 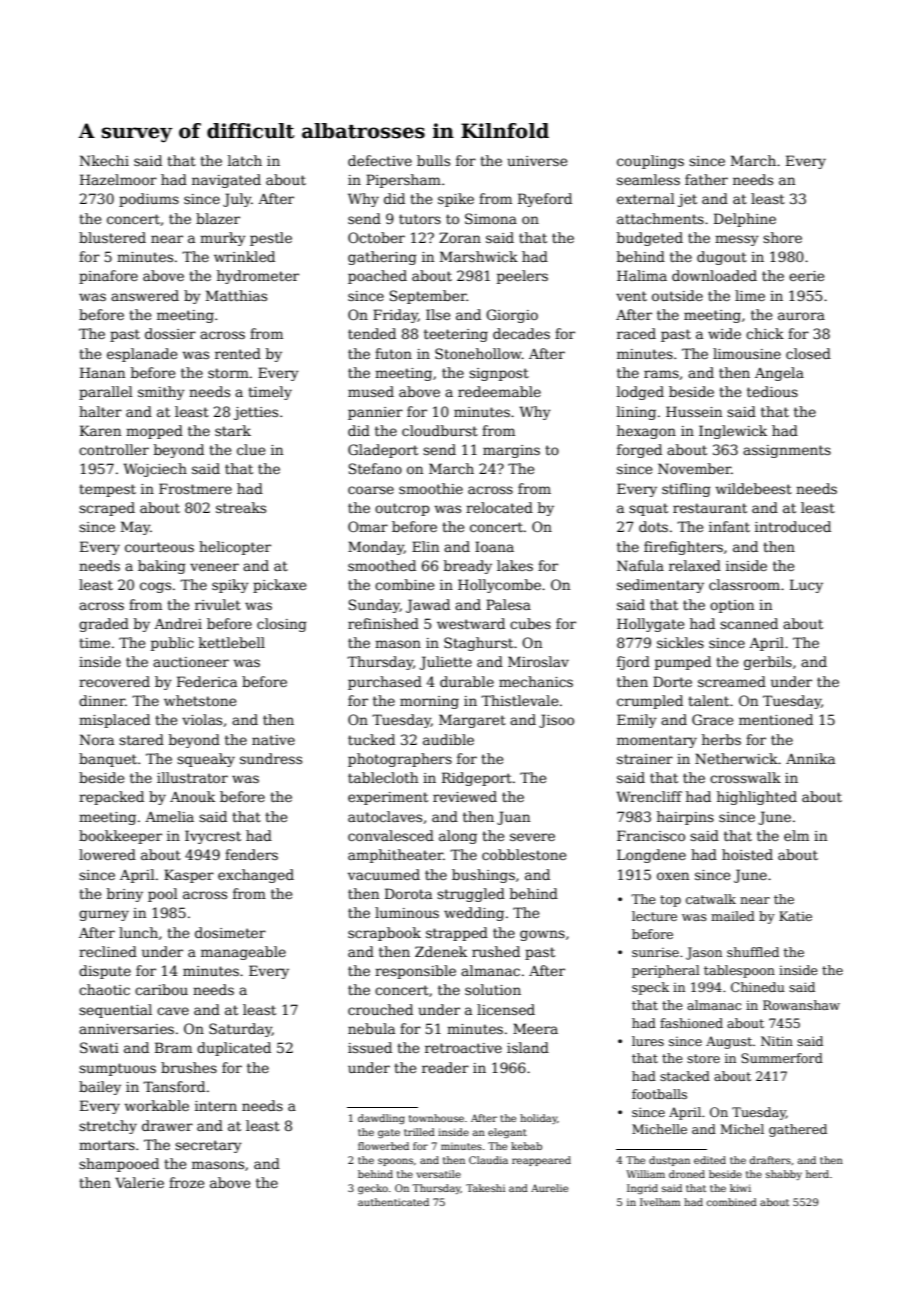 What do you see at coordinates (380, 160) in the document?
I see `defective` at bounding box center [380, 160].
